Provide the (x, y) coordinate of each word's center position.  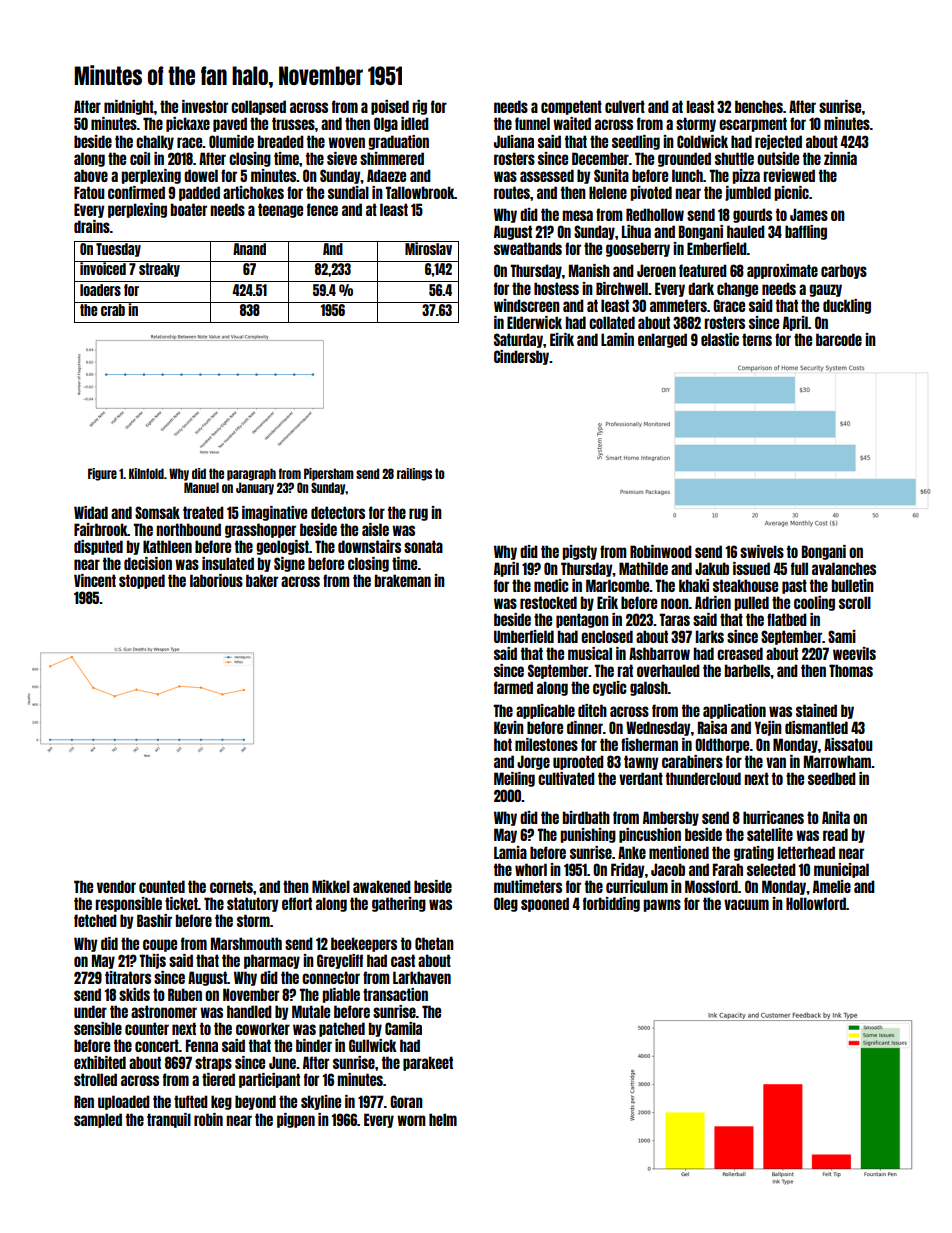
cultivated (566, 778)
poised (390, 107)
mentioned (679, 852)
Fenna (202, 1045)
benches (759, 106)
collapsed (258, 107)
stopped (142, 581)
